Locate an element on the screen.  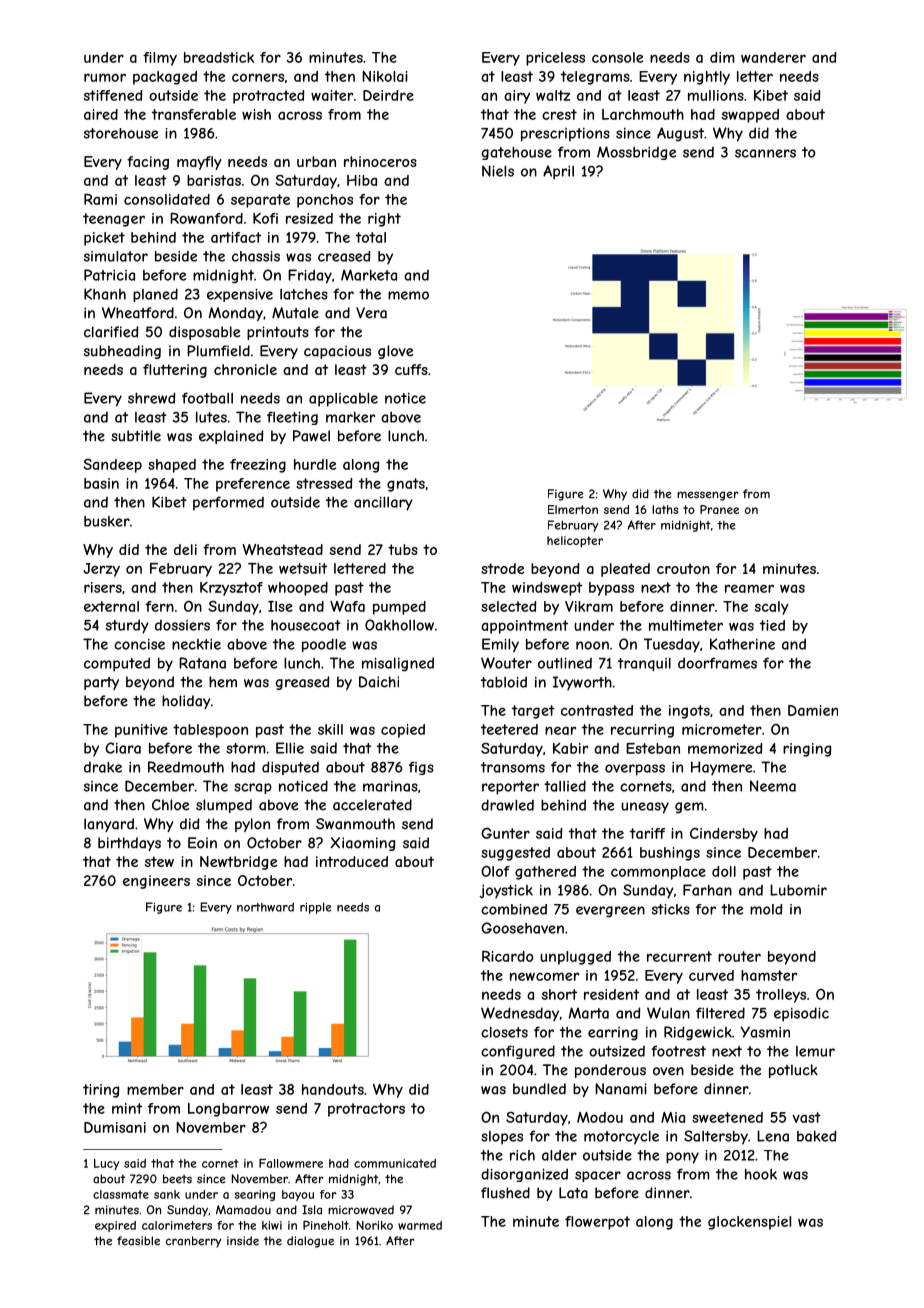
sticks is located at coordinates (671, 909).
